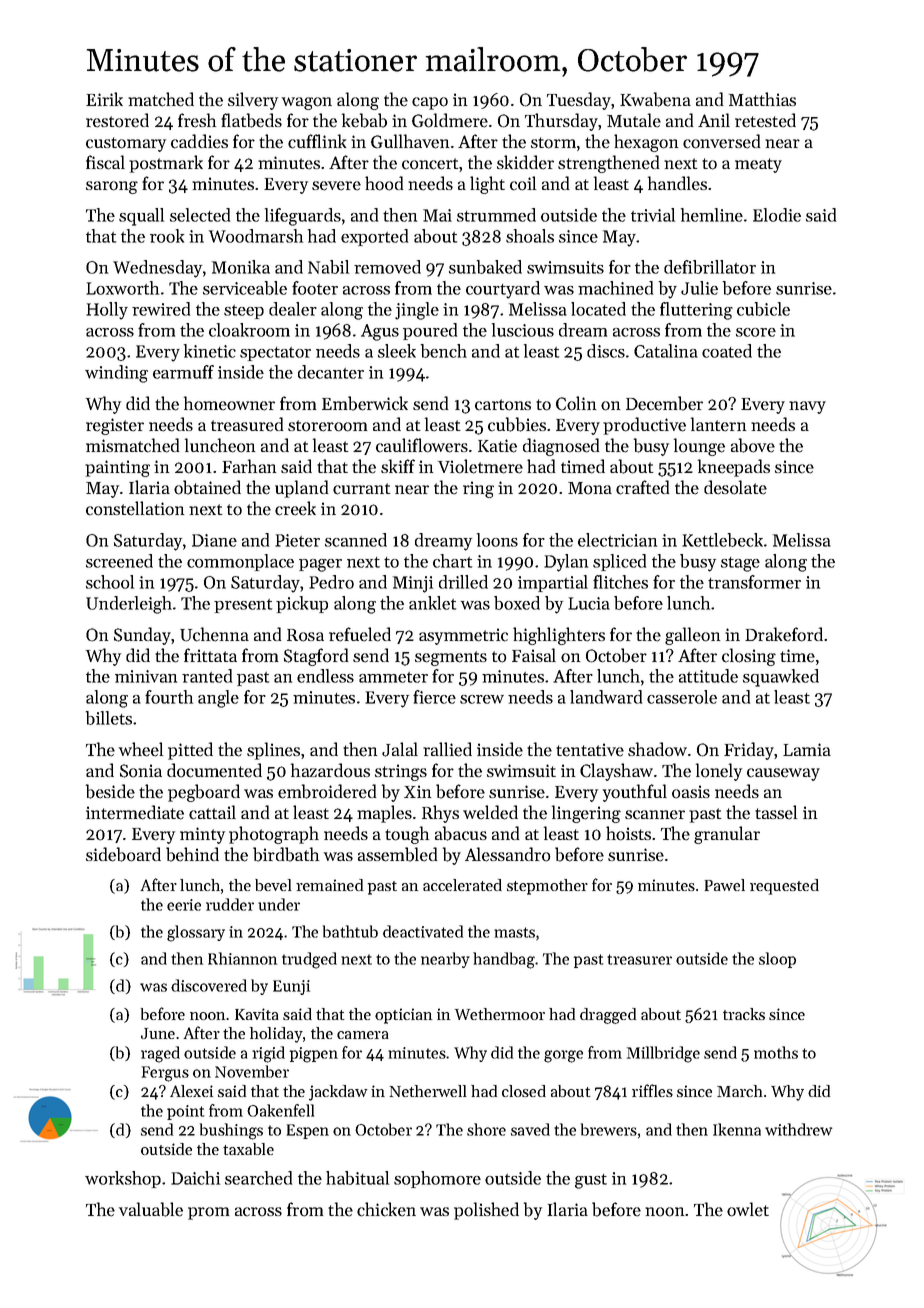 This page has height=1308, width=924. I want to click on documented, so click(214, 770).
